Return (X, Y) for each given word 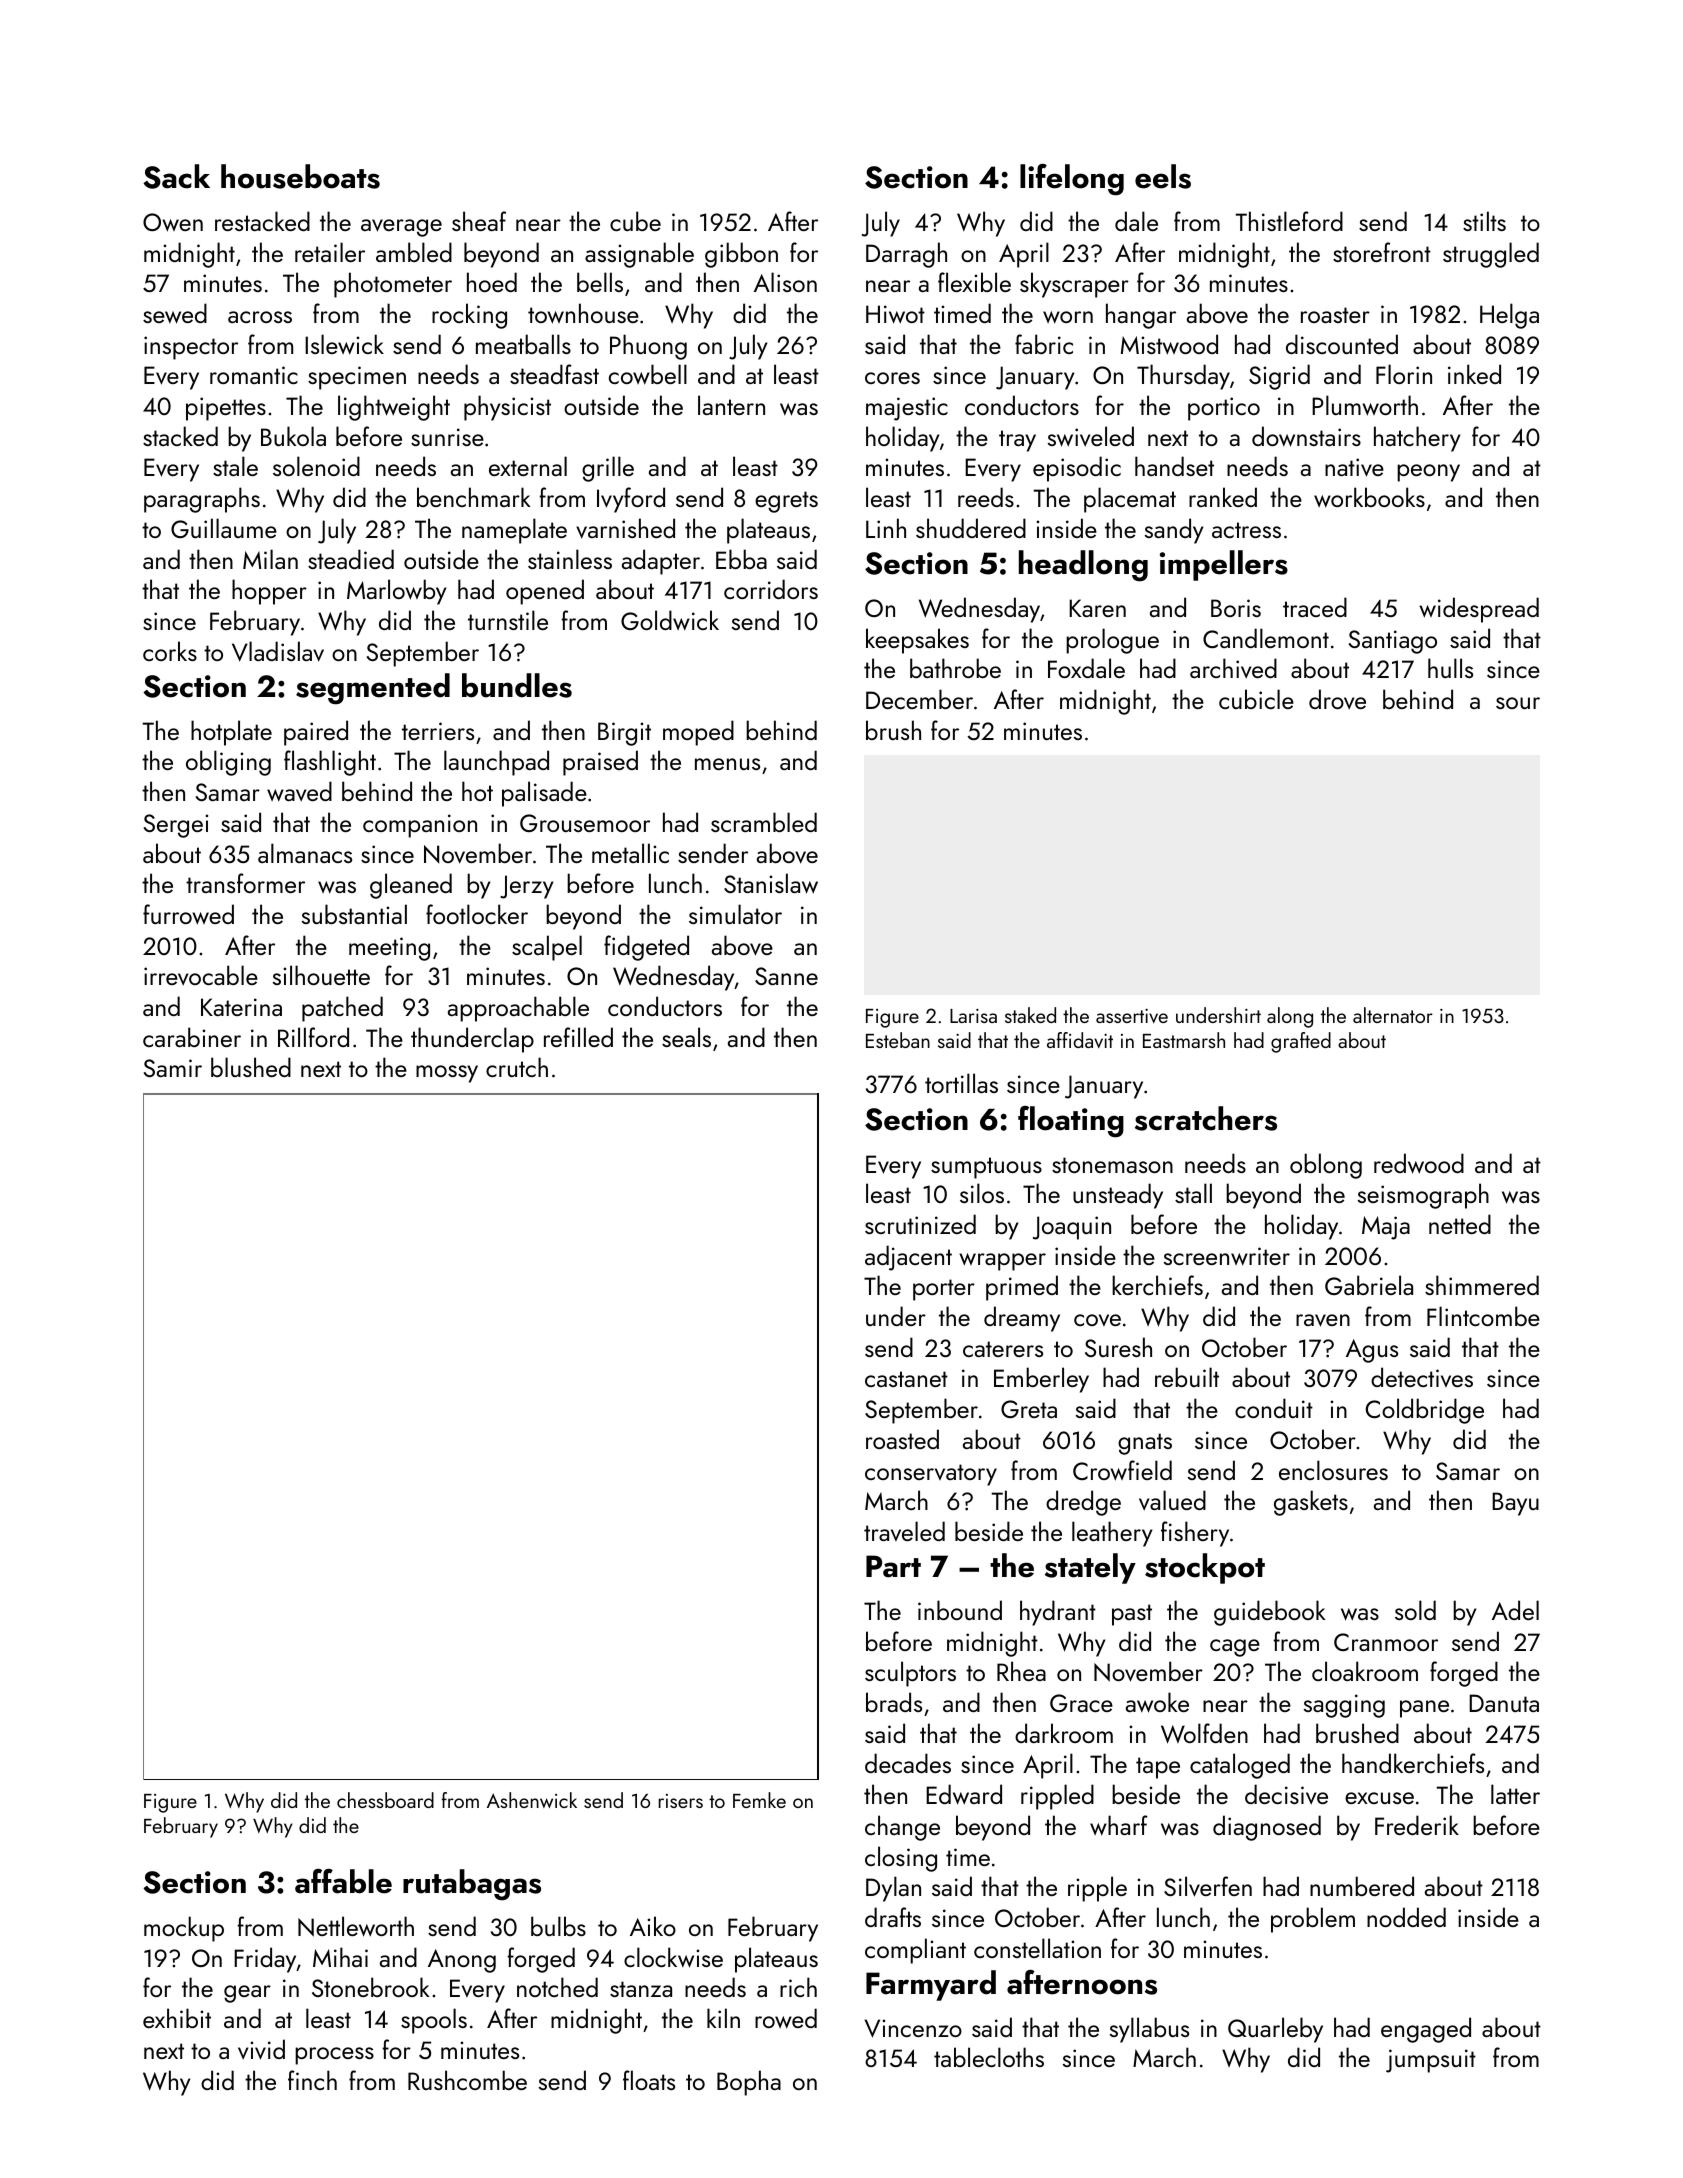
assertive (1132, 1016)
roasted (902, 1439)
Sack (176, 176)
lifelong (1072, 180)
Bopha (749, 2083)
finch (312, 2080)
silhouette (321, 975)
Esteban (898, 1040)
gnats (1145, 1444)
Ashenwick (532, 1800)
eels (1163, 176)
